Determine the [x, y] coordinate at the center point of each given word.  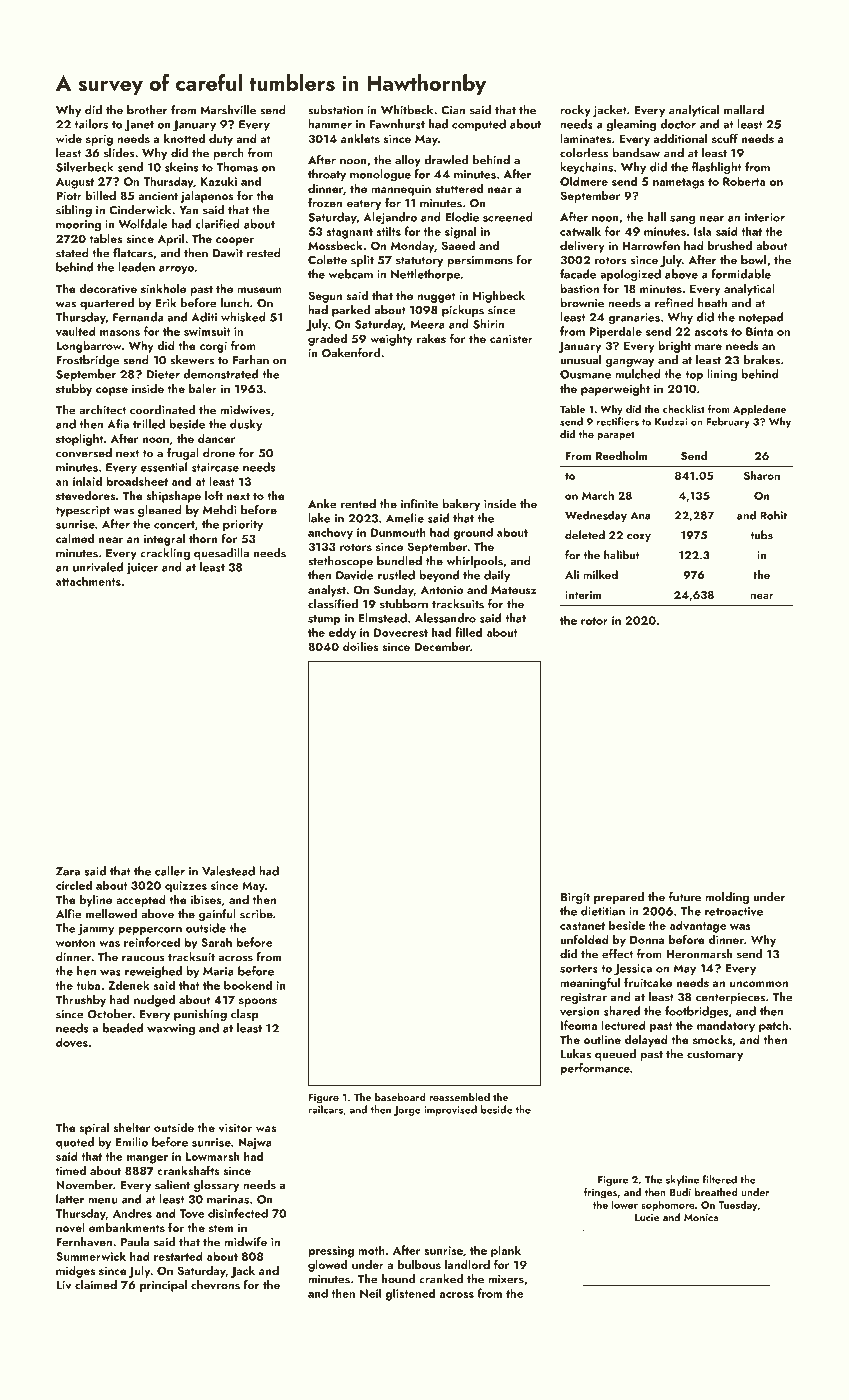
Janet [139, 126]
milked [600, 574]
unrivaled [98, 567]
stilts [389, 231]
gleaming [631, 125]
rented [358, 504]
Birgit [575, 898]
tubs [762, 535]
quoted [75, 1143]
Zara [68, 871]
